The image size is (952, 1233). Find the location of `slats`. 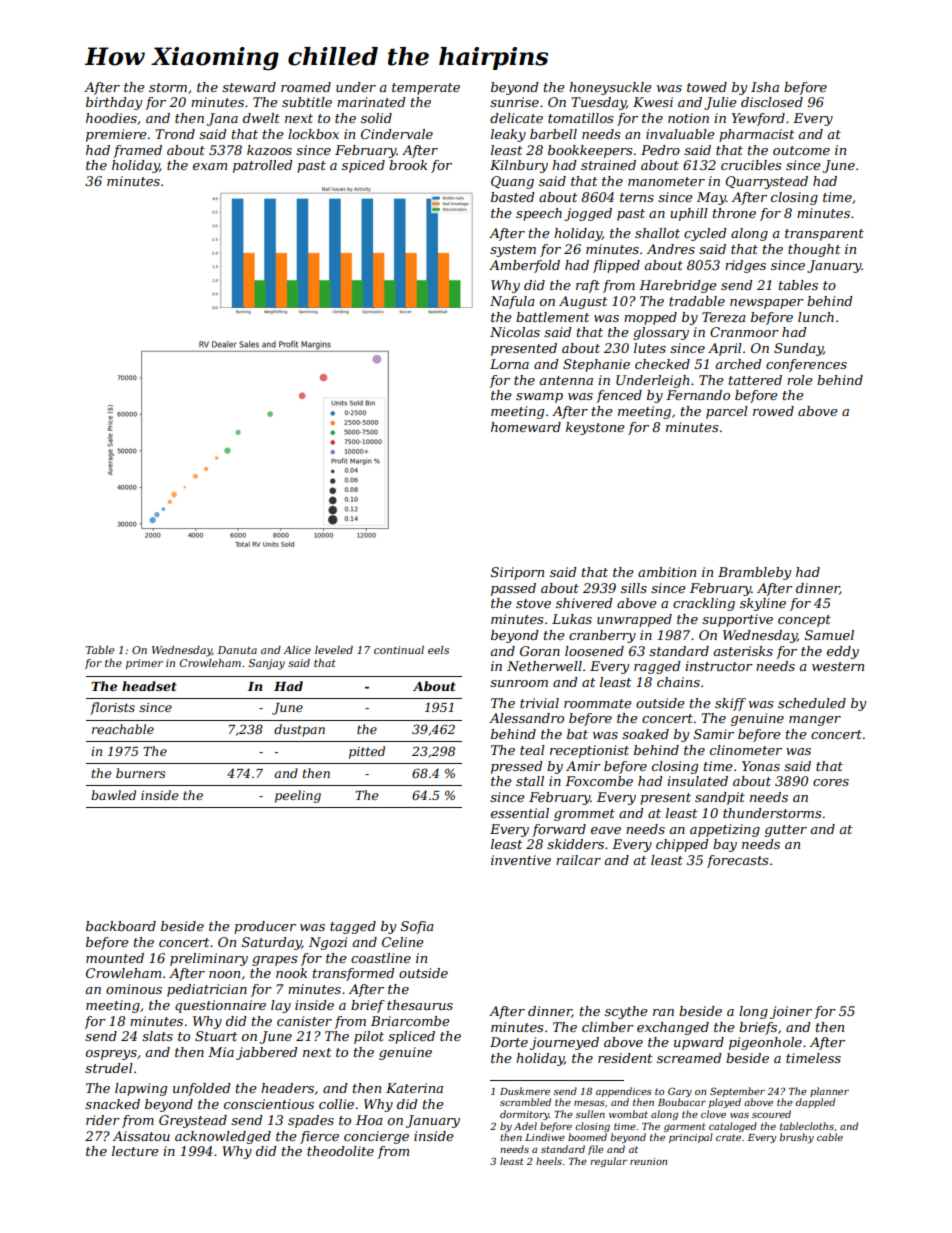

slats is located at coordinates (157, 1036).
